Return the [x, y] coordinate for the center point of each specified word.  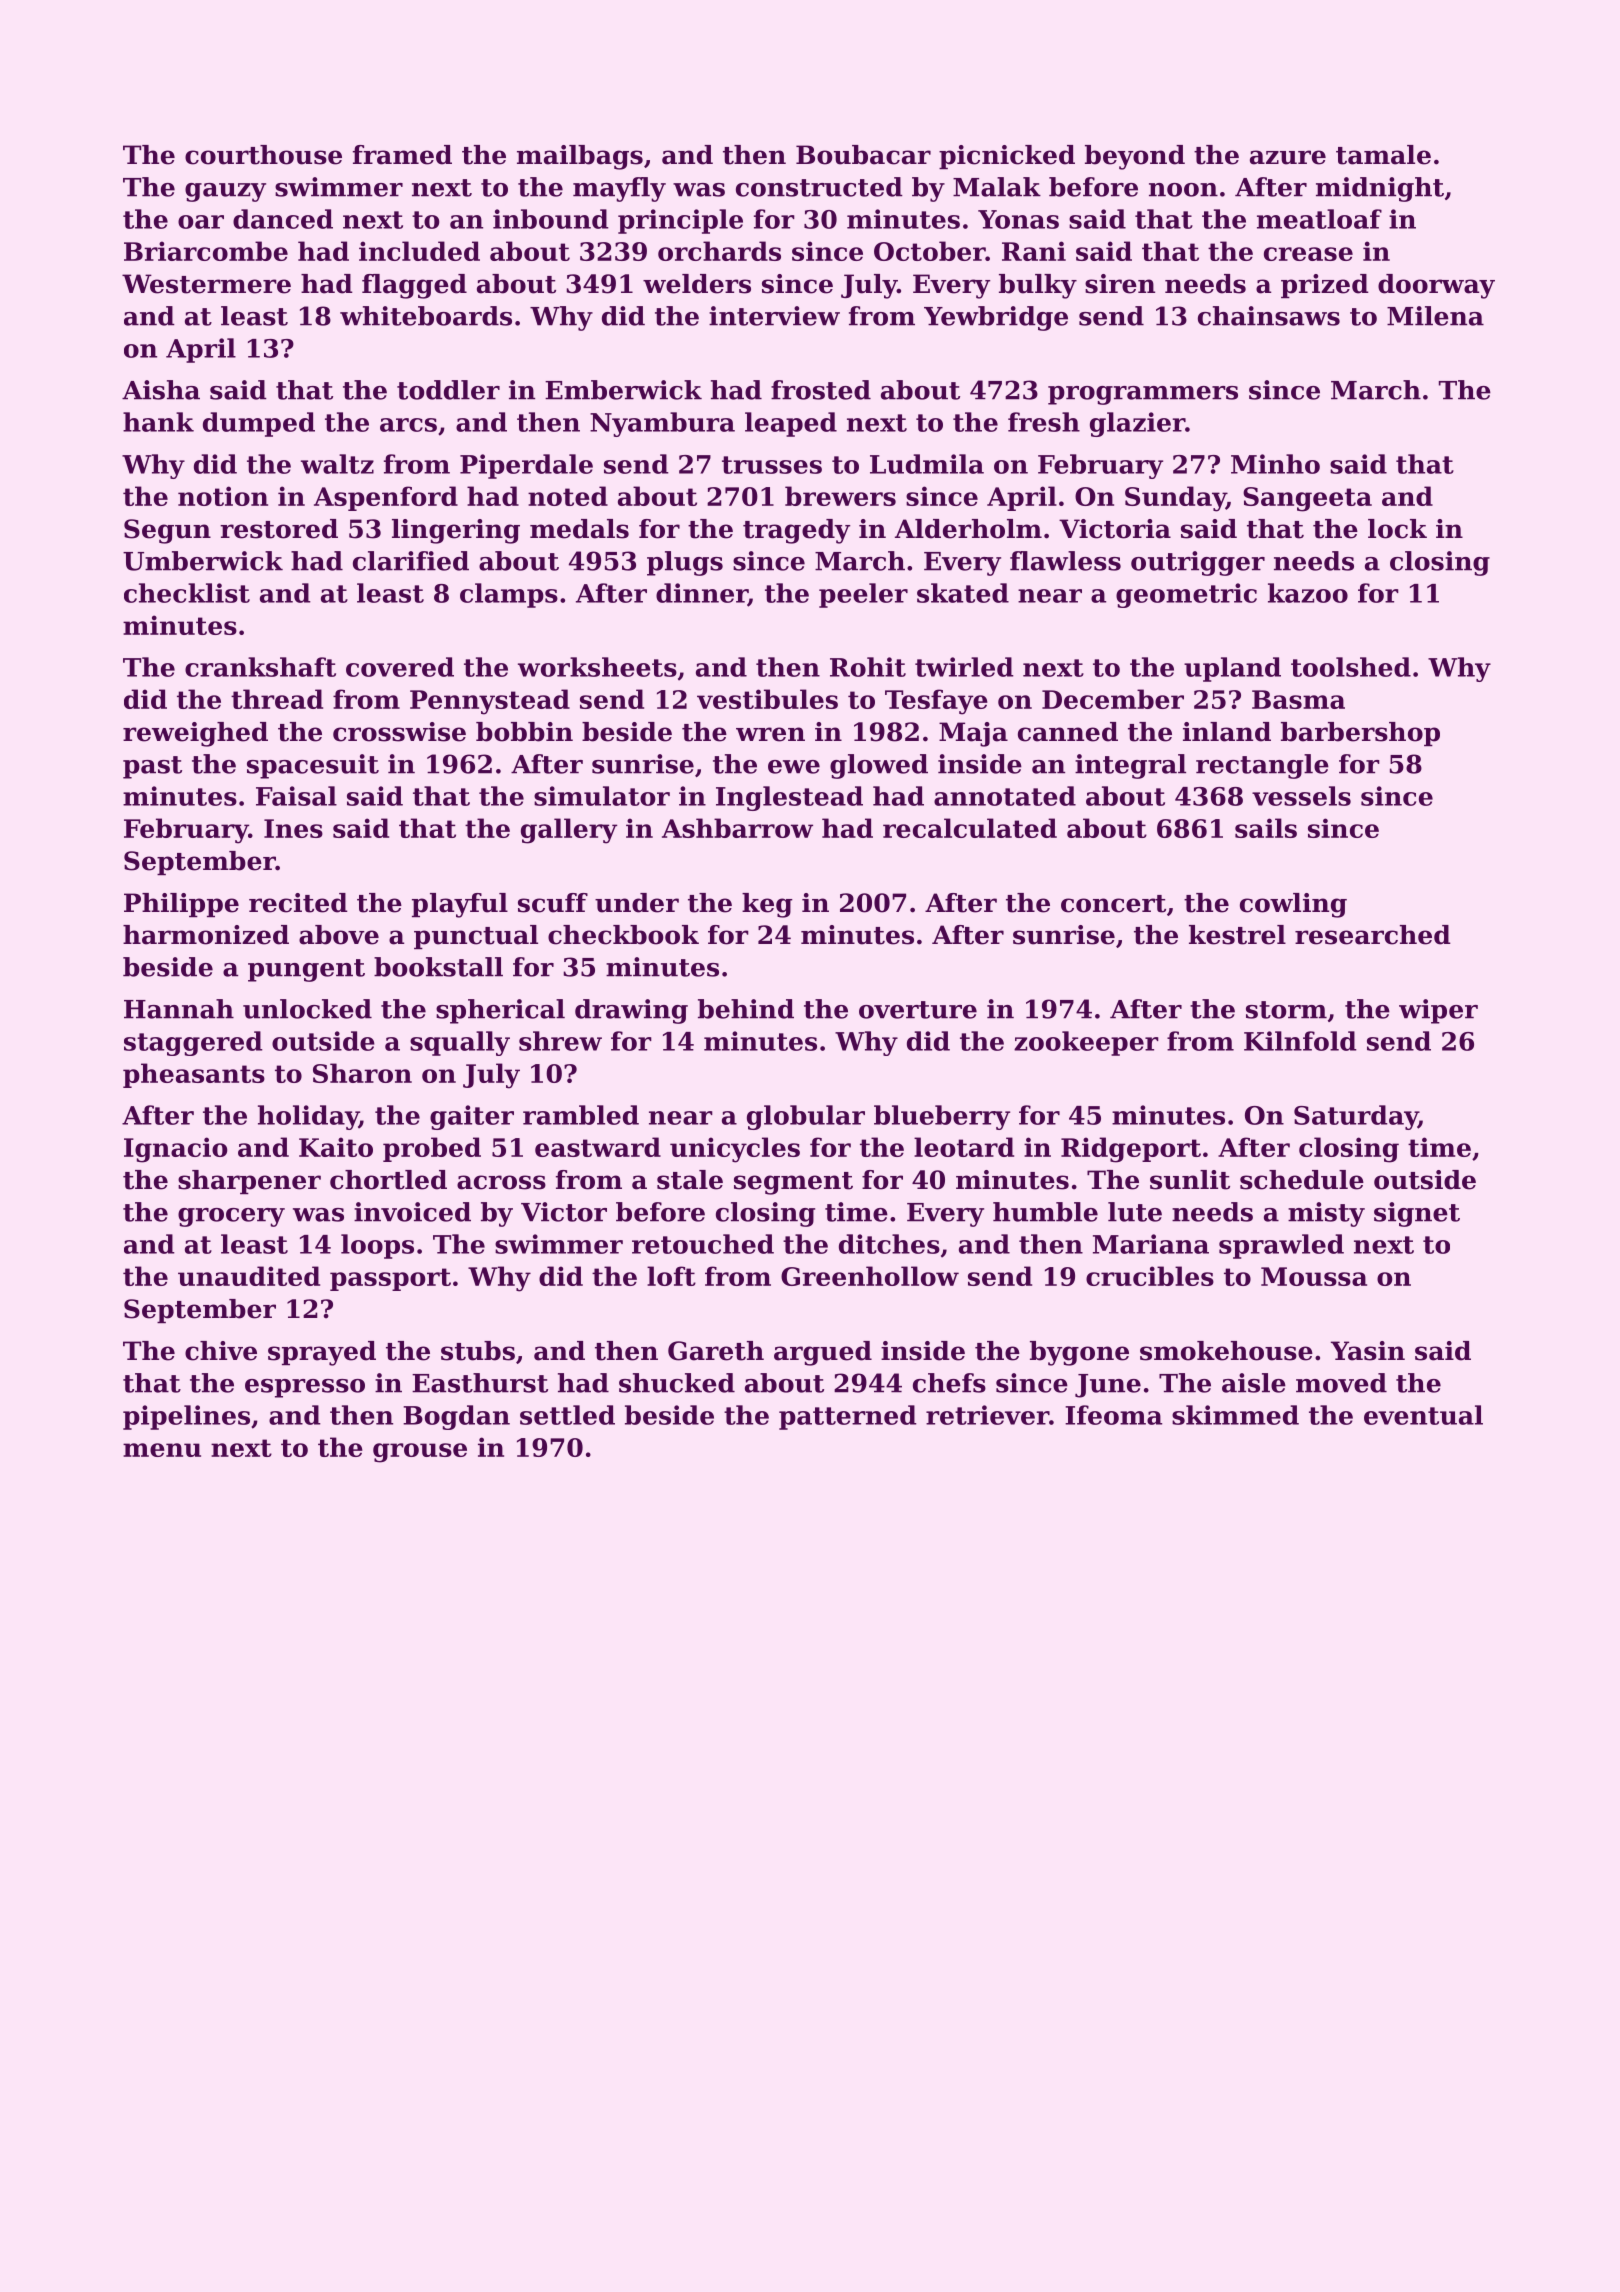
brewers [840, 496]
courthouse [263, 155]
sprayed [322, 1353]
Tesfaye [936, 702]
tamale [1383, 155]
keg [767, 905]
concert [1113, 904]
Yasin [1368, 1351]
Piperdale [526, 466]
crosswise [399, 732]
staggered [193, 1043]
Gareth [716, 1351]
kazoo [1308, 593]
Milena [1435, 316]
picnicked [1007, 157]
